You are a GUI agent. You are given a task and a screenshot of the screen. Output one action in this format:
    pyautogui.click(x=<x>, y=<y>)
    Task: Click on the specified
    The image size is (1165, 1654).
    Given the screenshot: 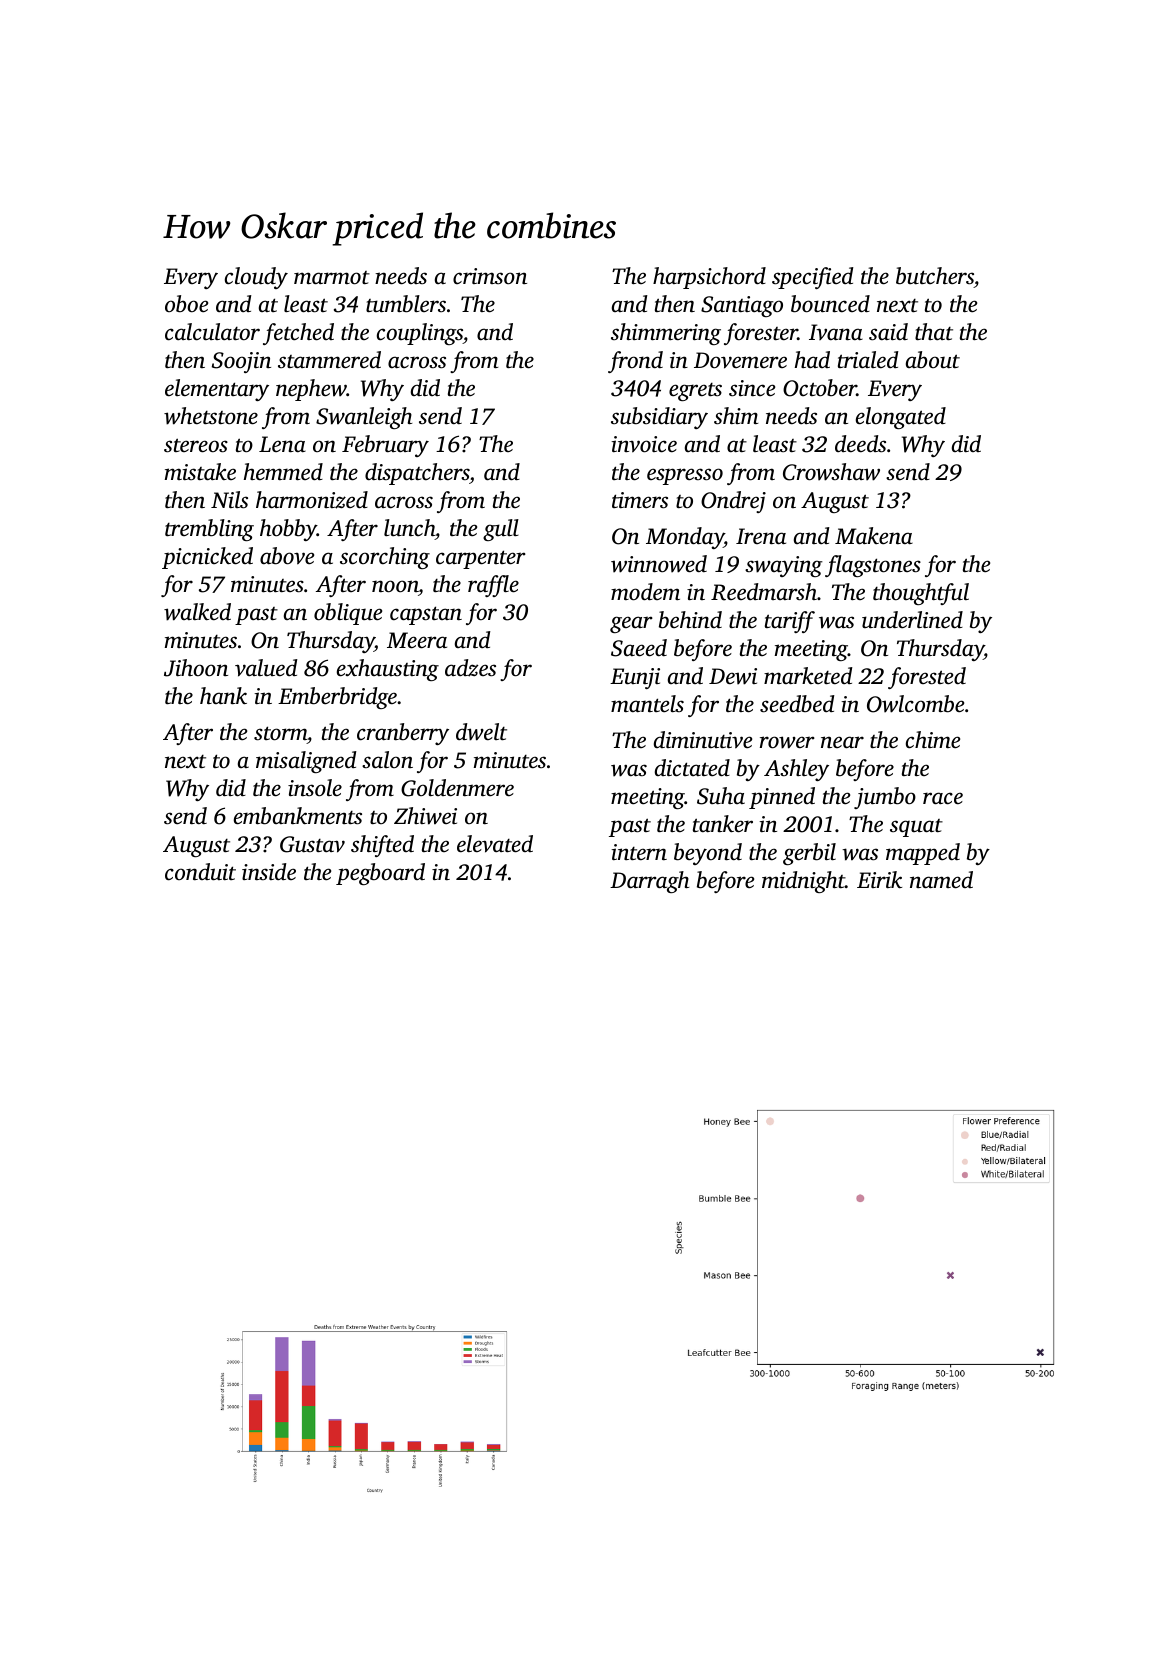 What is the action you would take?
    pyautogui.click(x=813, y=278)
